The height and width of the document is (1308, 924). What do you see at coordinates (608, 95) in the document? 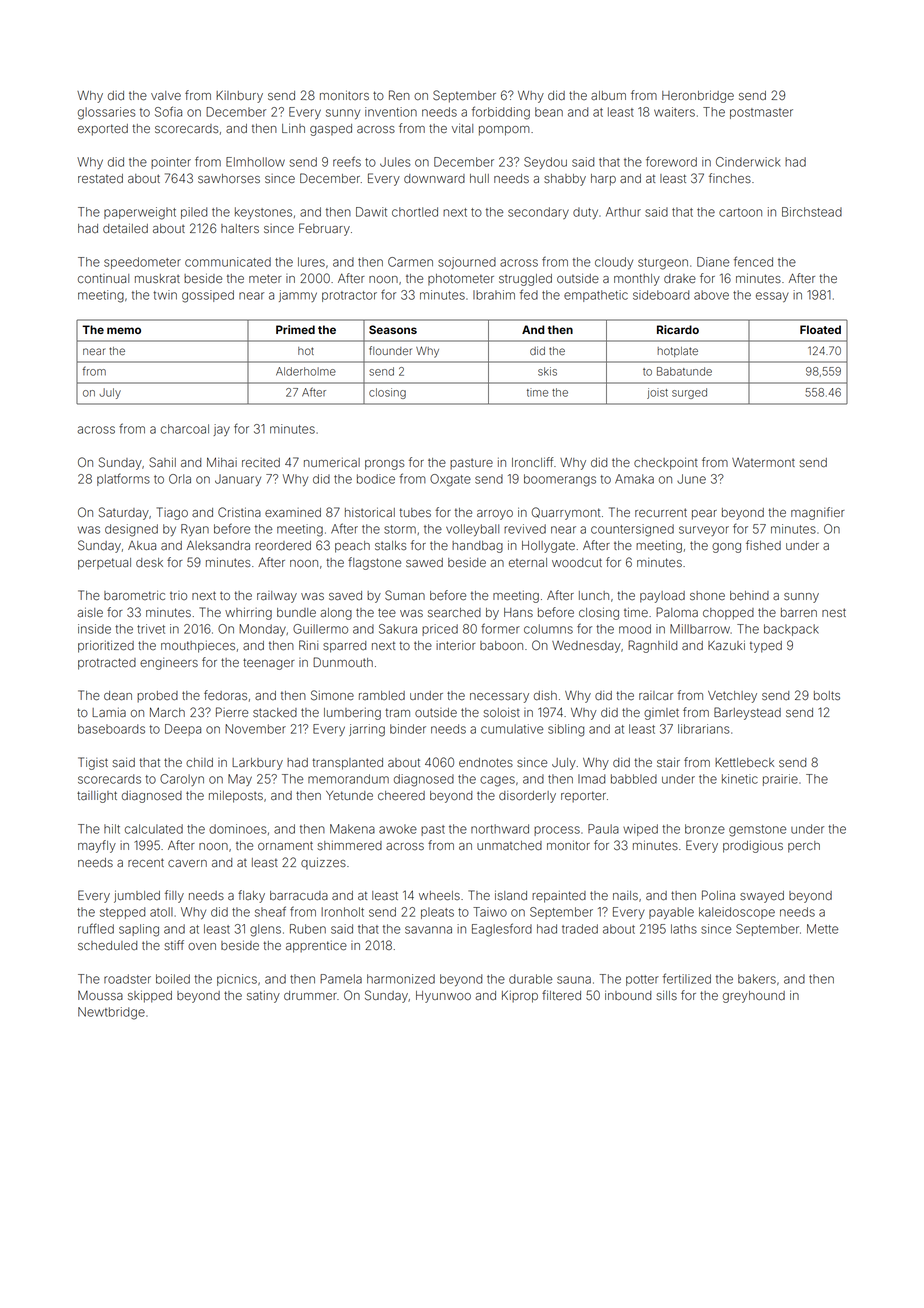
I see `album` at bounding box center [608, 95].
